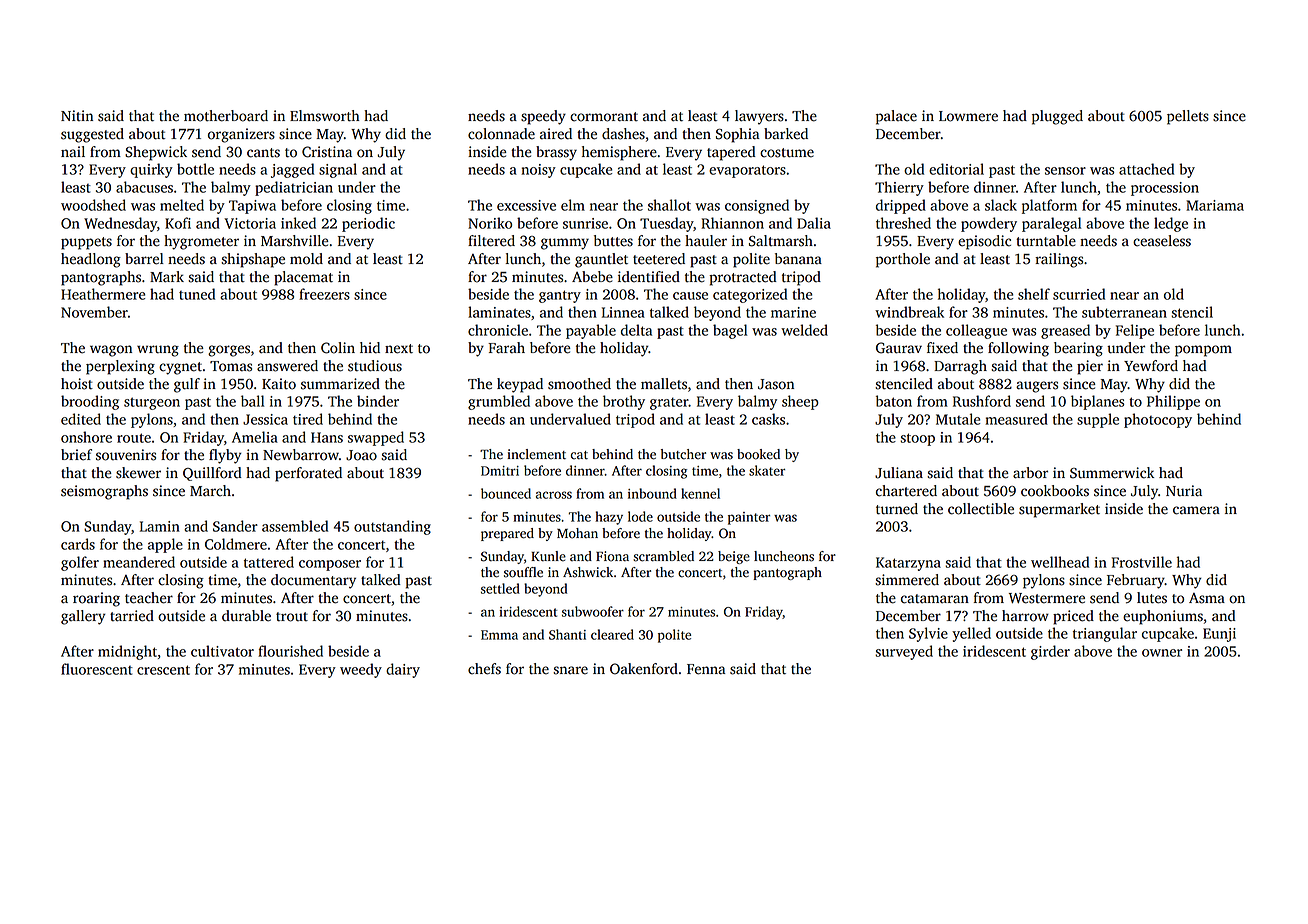 This screenshot has width=1308, height=924. What do you see at coordinates (73, 152) in the screenshot?
I see `nail` at bounding box center [73, 152].
